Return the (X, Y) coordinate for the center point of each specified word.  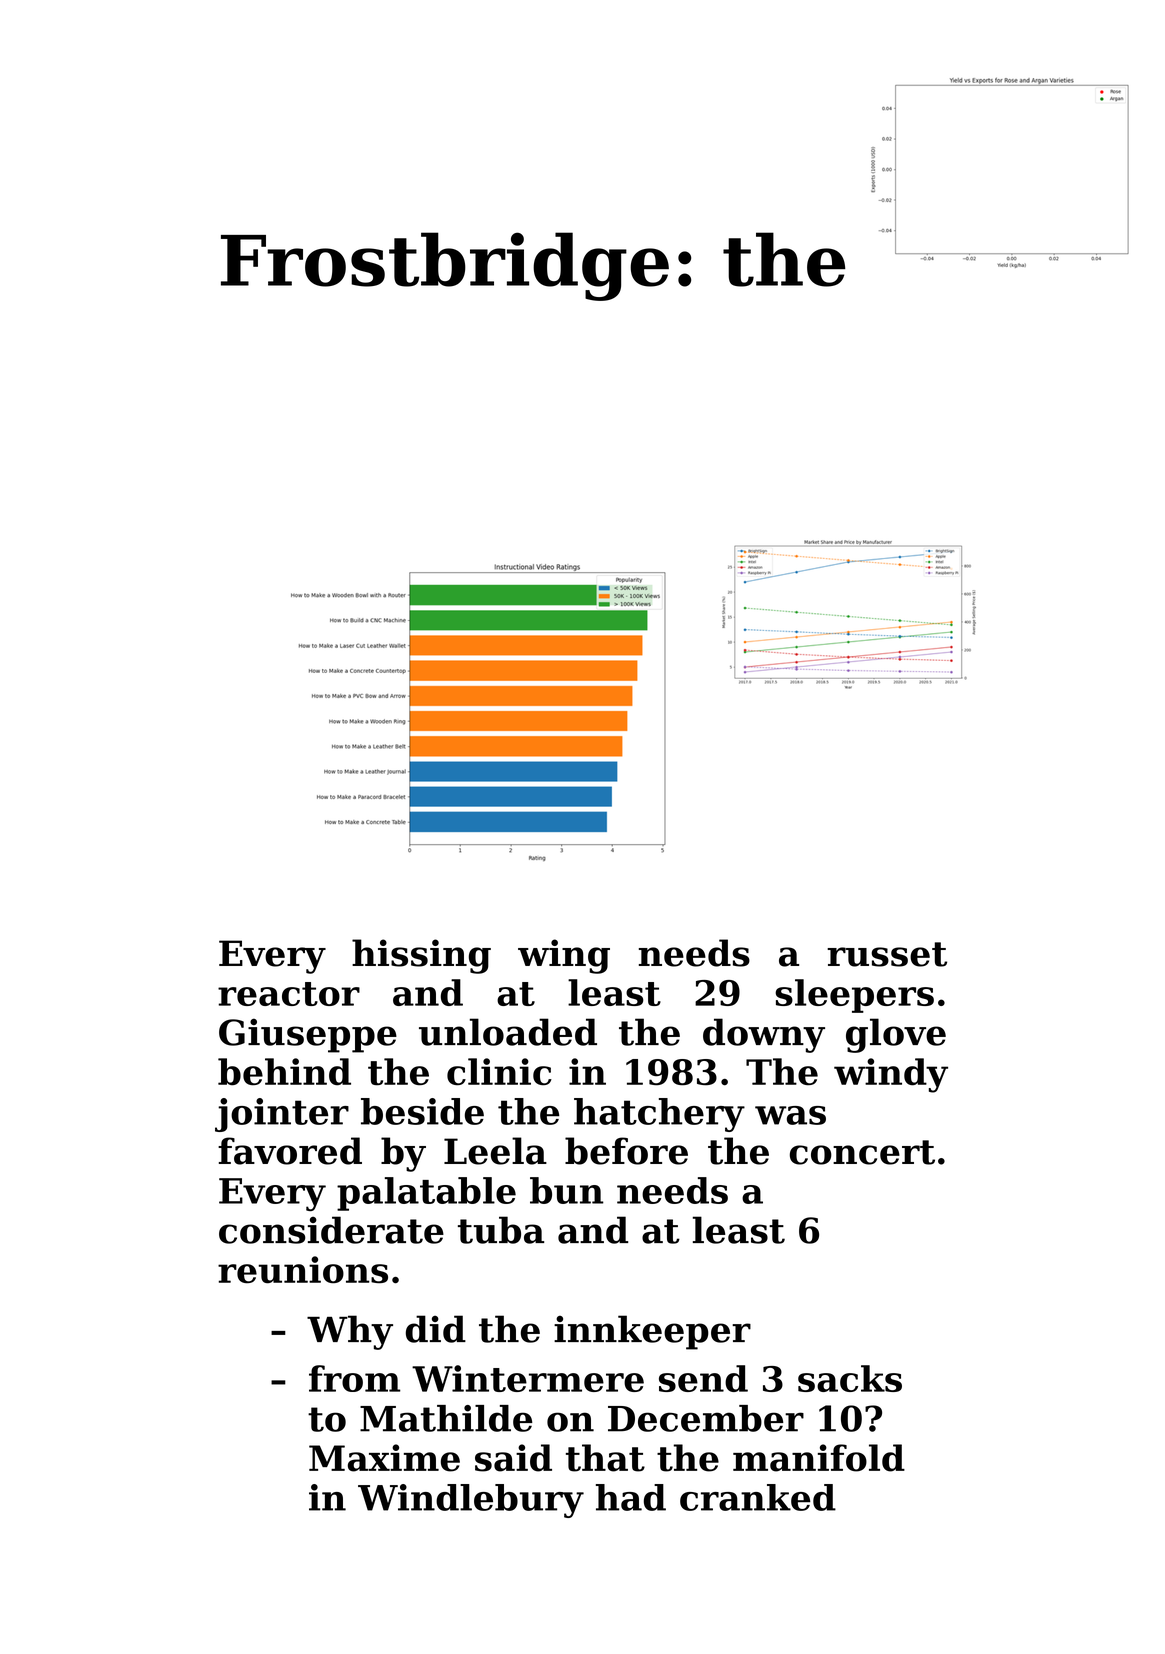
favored (290, 1151)
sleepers (854, 996)
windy (891, 1075)
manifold (819, 1458)
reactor (289, 994)
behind (284, 1072)
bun (567, 1190)
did (436, 1329)
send (703, 1378)
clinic (499, 1072)
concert (862, 1152)
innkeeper (652, 1332)
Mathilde (446, 1418)
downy (764, 1035)
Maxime (384, 1458)
